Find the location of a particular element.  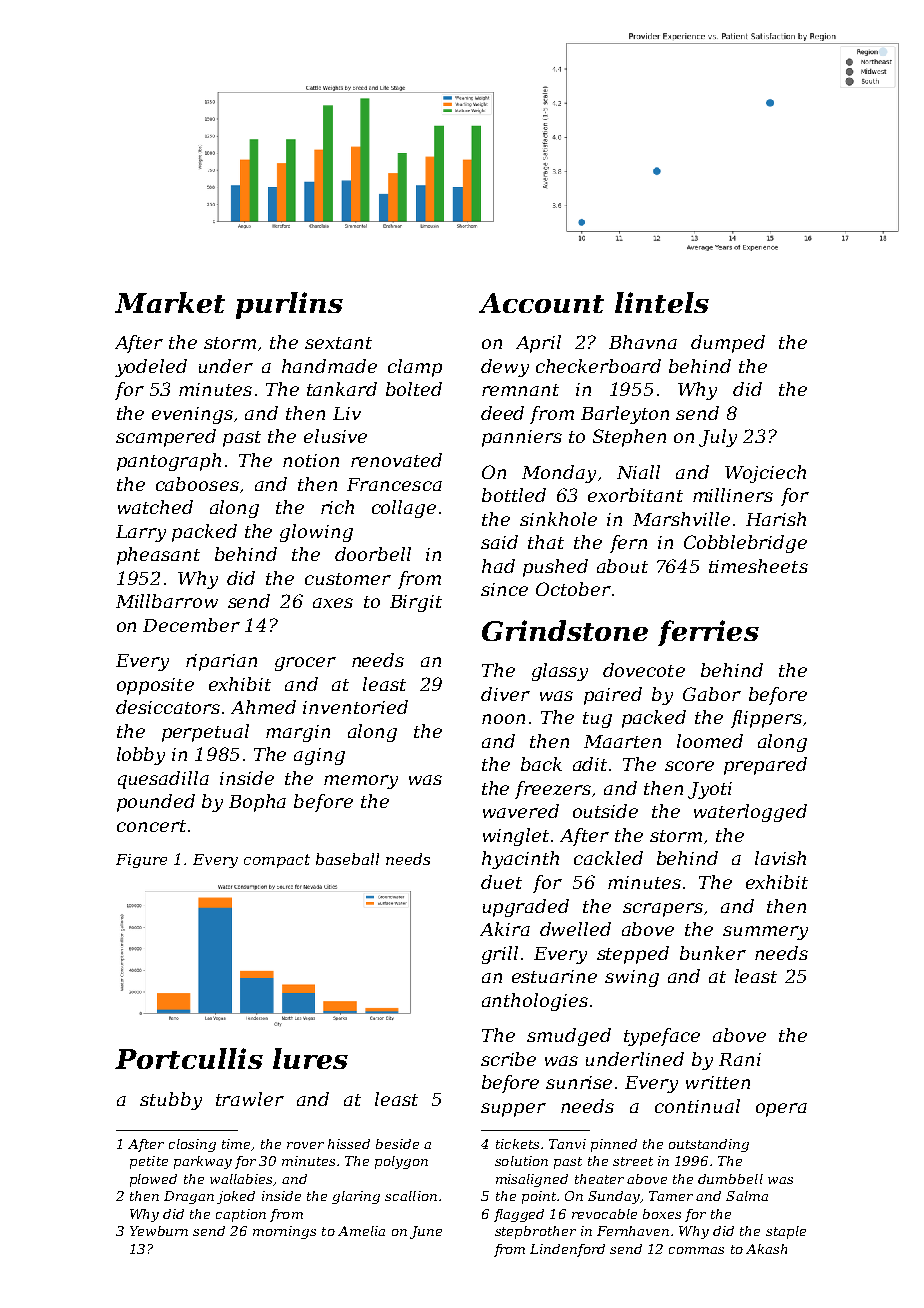

Lindenford is located at coordinates (567, 1250).
